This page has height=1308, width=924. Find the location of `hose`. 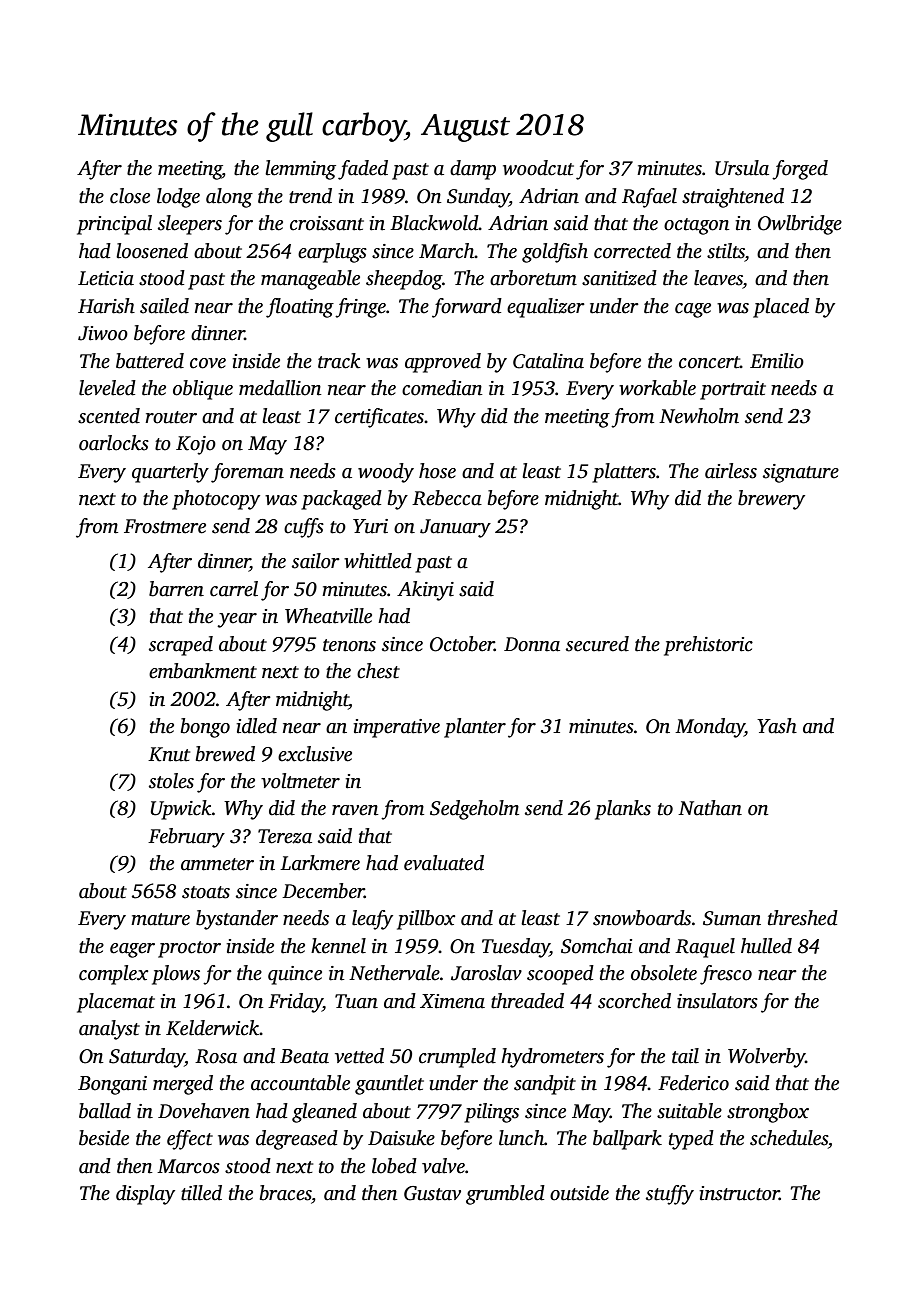

hose is located at coordinates (437, 471).
